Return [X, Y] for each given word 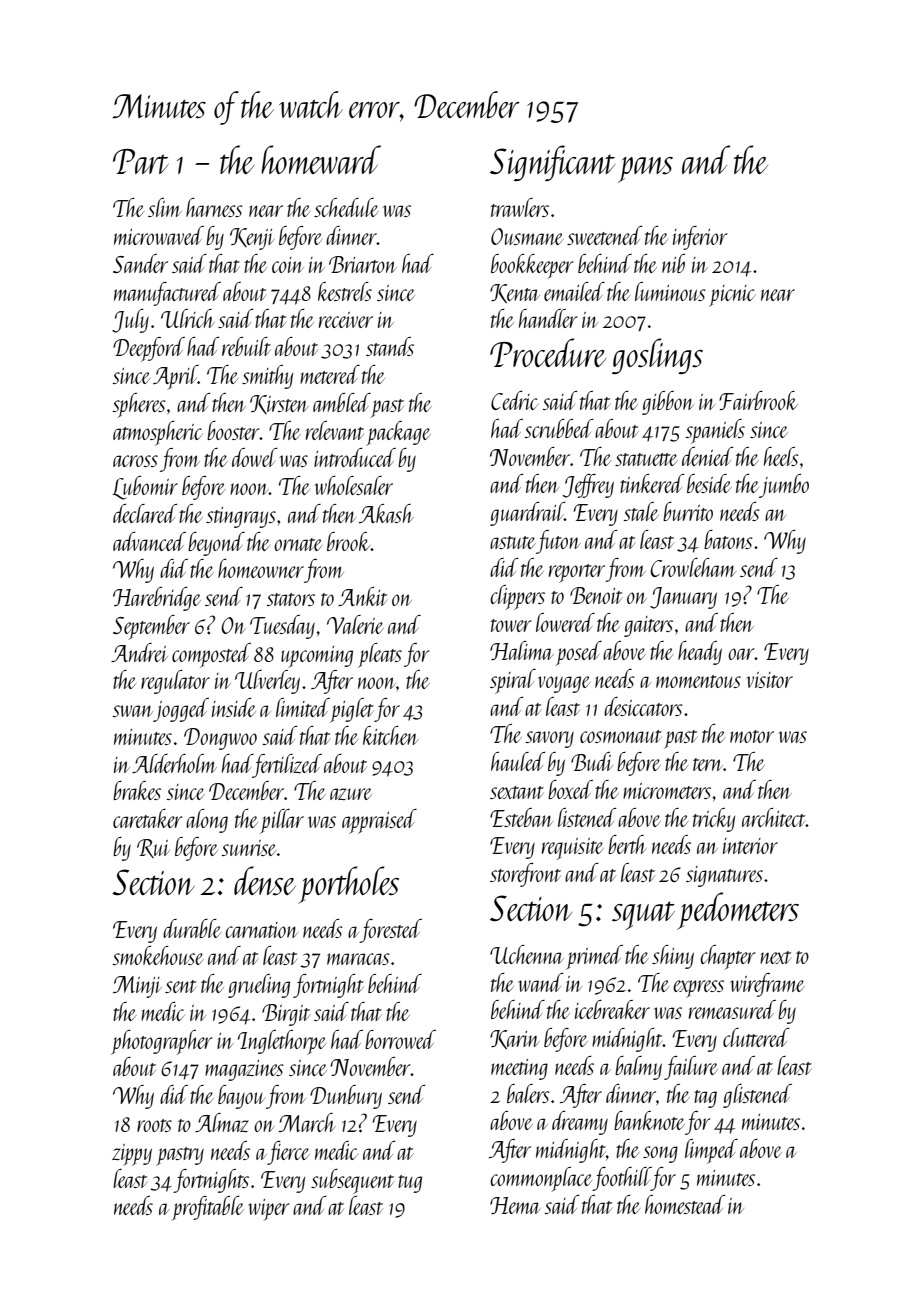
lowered [565, 622]
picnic [732, 296]
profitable [207, 1208]
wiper [269, 1210]
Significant [552, 163]
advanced [149, 541]
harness [214, 207]
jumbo [784, 486]
